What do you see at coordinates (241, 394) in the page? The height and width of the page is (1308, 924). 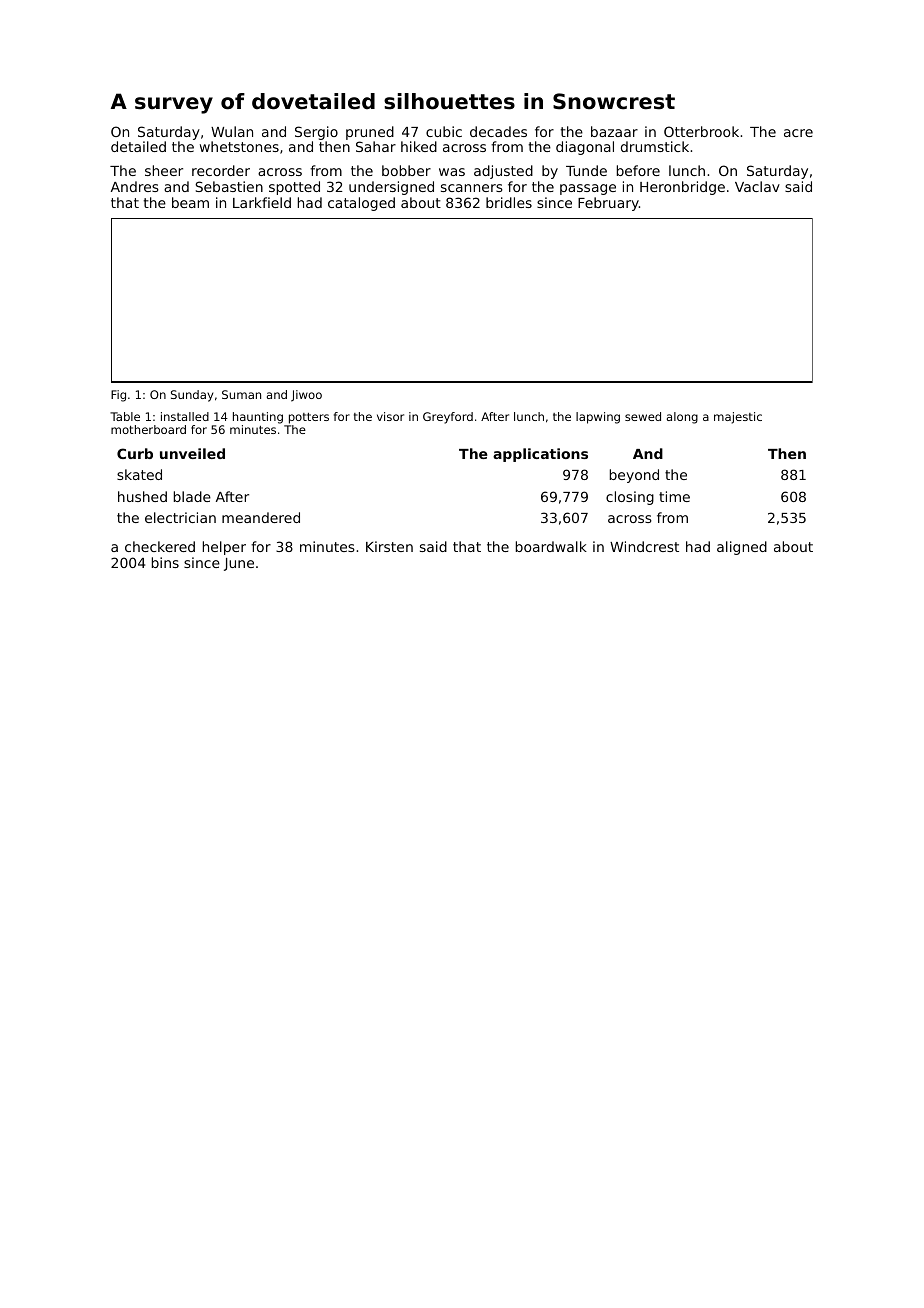 I see `Suman` at bounding box center [241, 394].
